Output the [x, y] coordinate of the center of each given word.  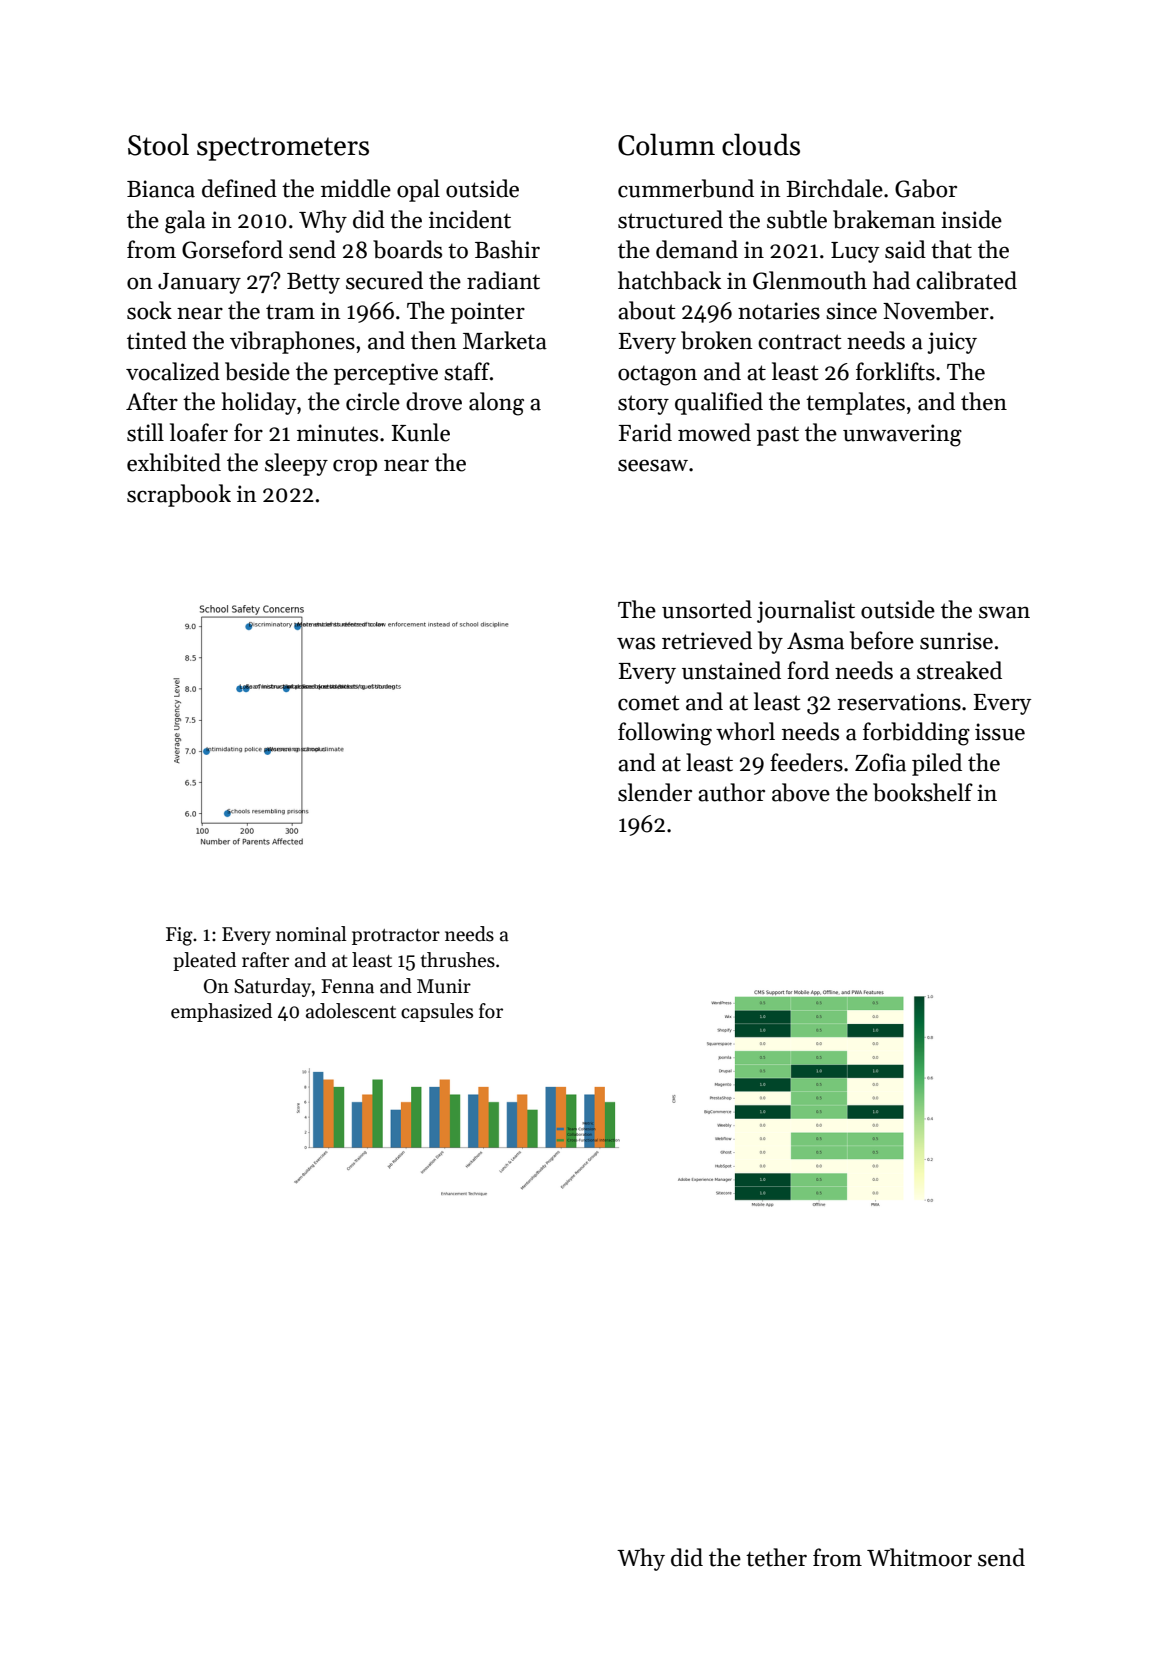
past [778, 436]
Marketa [505, 340]
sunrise [956, 641]
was [636, 643]
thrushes [458, 960]
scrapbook [179, 495]
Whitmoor [919, 1557]
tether [776, 1557]
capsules [437, 1012]
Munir [444, 986]
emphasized [221, 1012]
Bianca [161, 189]
